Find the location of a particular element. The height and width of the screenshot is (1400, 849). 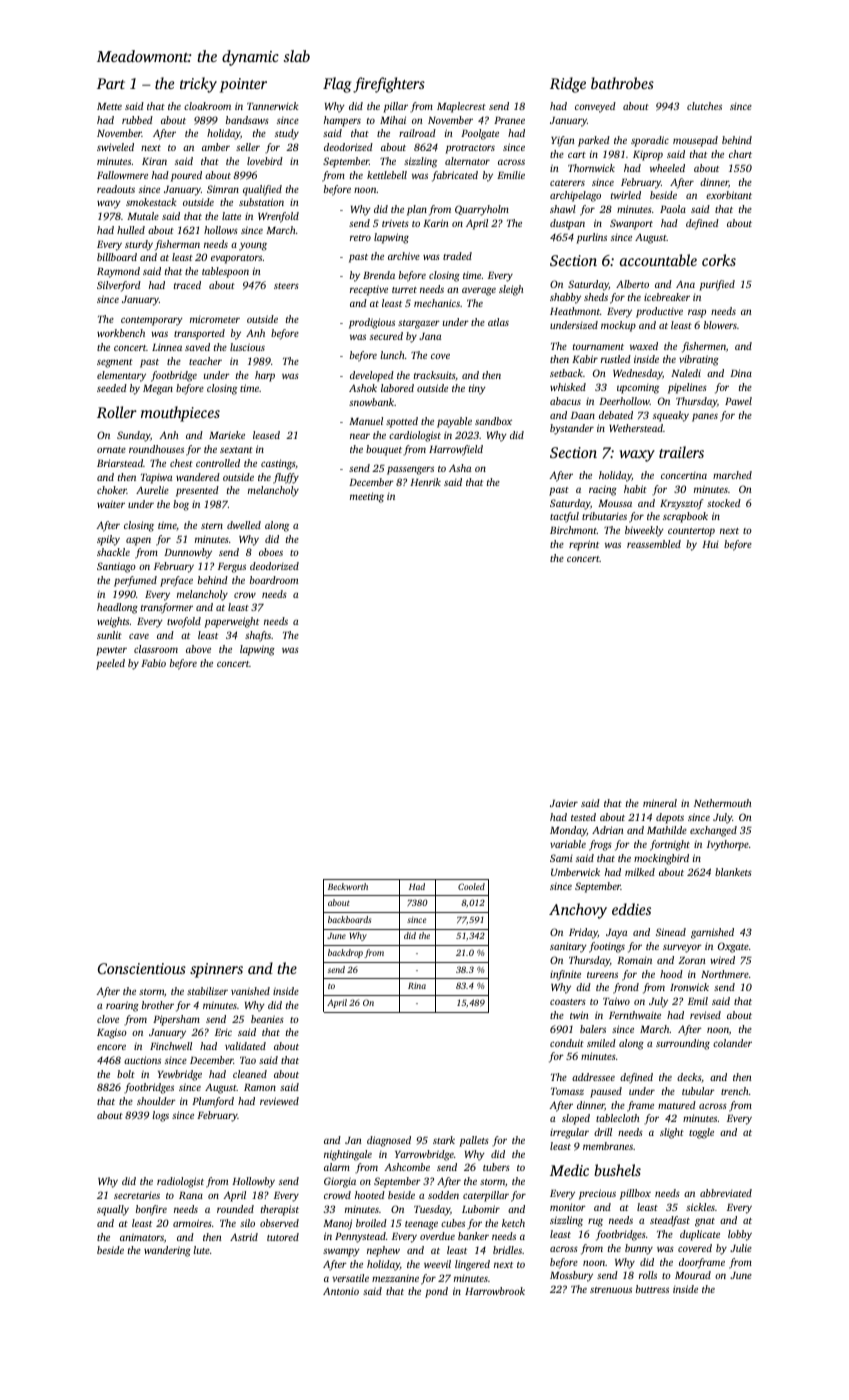

accountable is located at coordinates (658, 260).
